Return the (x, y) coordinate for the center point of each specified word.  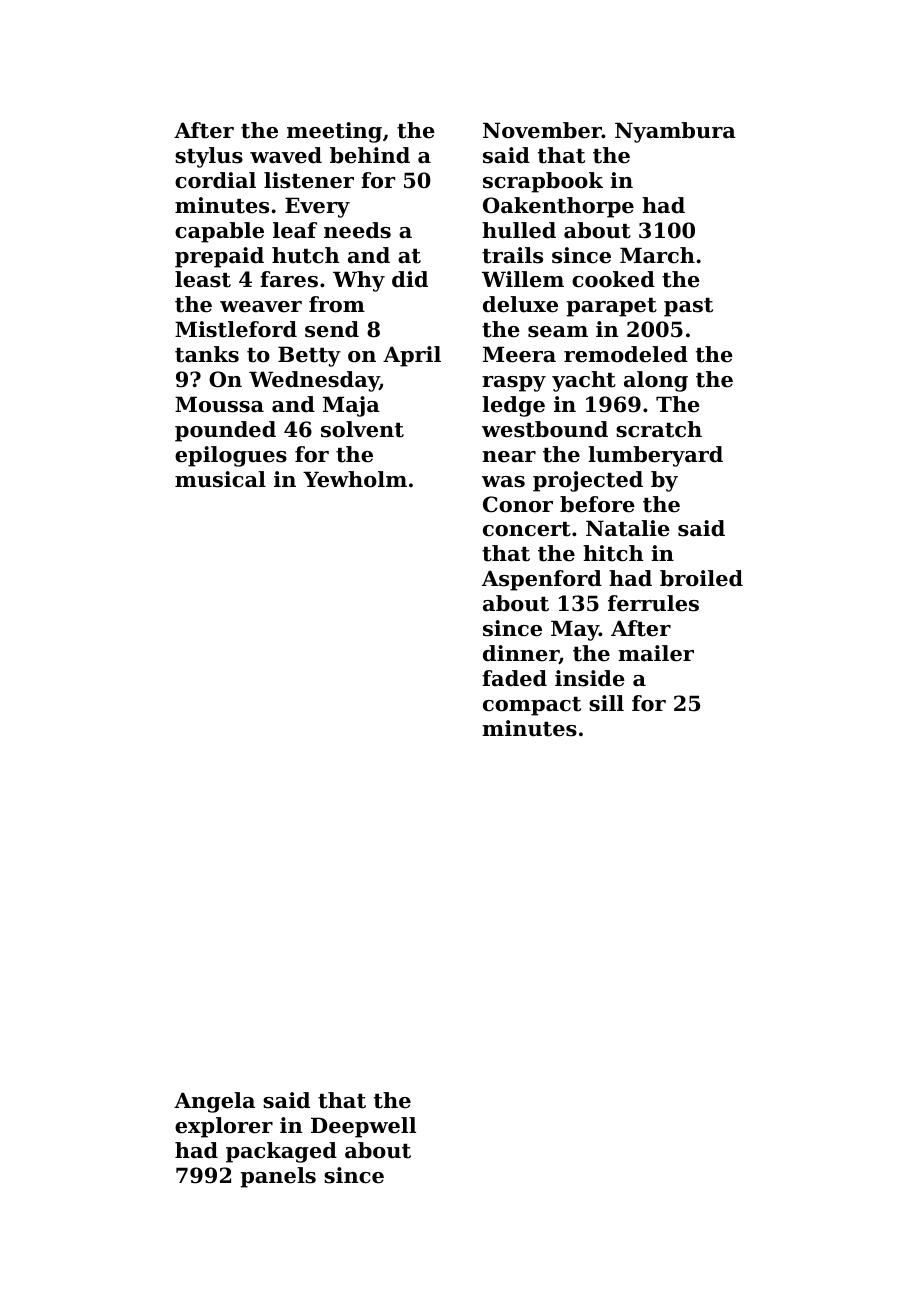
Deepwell (363, 1127)
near (509, 457)
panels (278, 1177)
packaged (281, 1152)
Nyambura (675, 132)
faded (514, 678)
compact (532, 706)
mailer (656, 653)
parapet (612, 307)
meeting (334, 132)
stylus (209, 157)
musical (220, 479)
